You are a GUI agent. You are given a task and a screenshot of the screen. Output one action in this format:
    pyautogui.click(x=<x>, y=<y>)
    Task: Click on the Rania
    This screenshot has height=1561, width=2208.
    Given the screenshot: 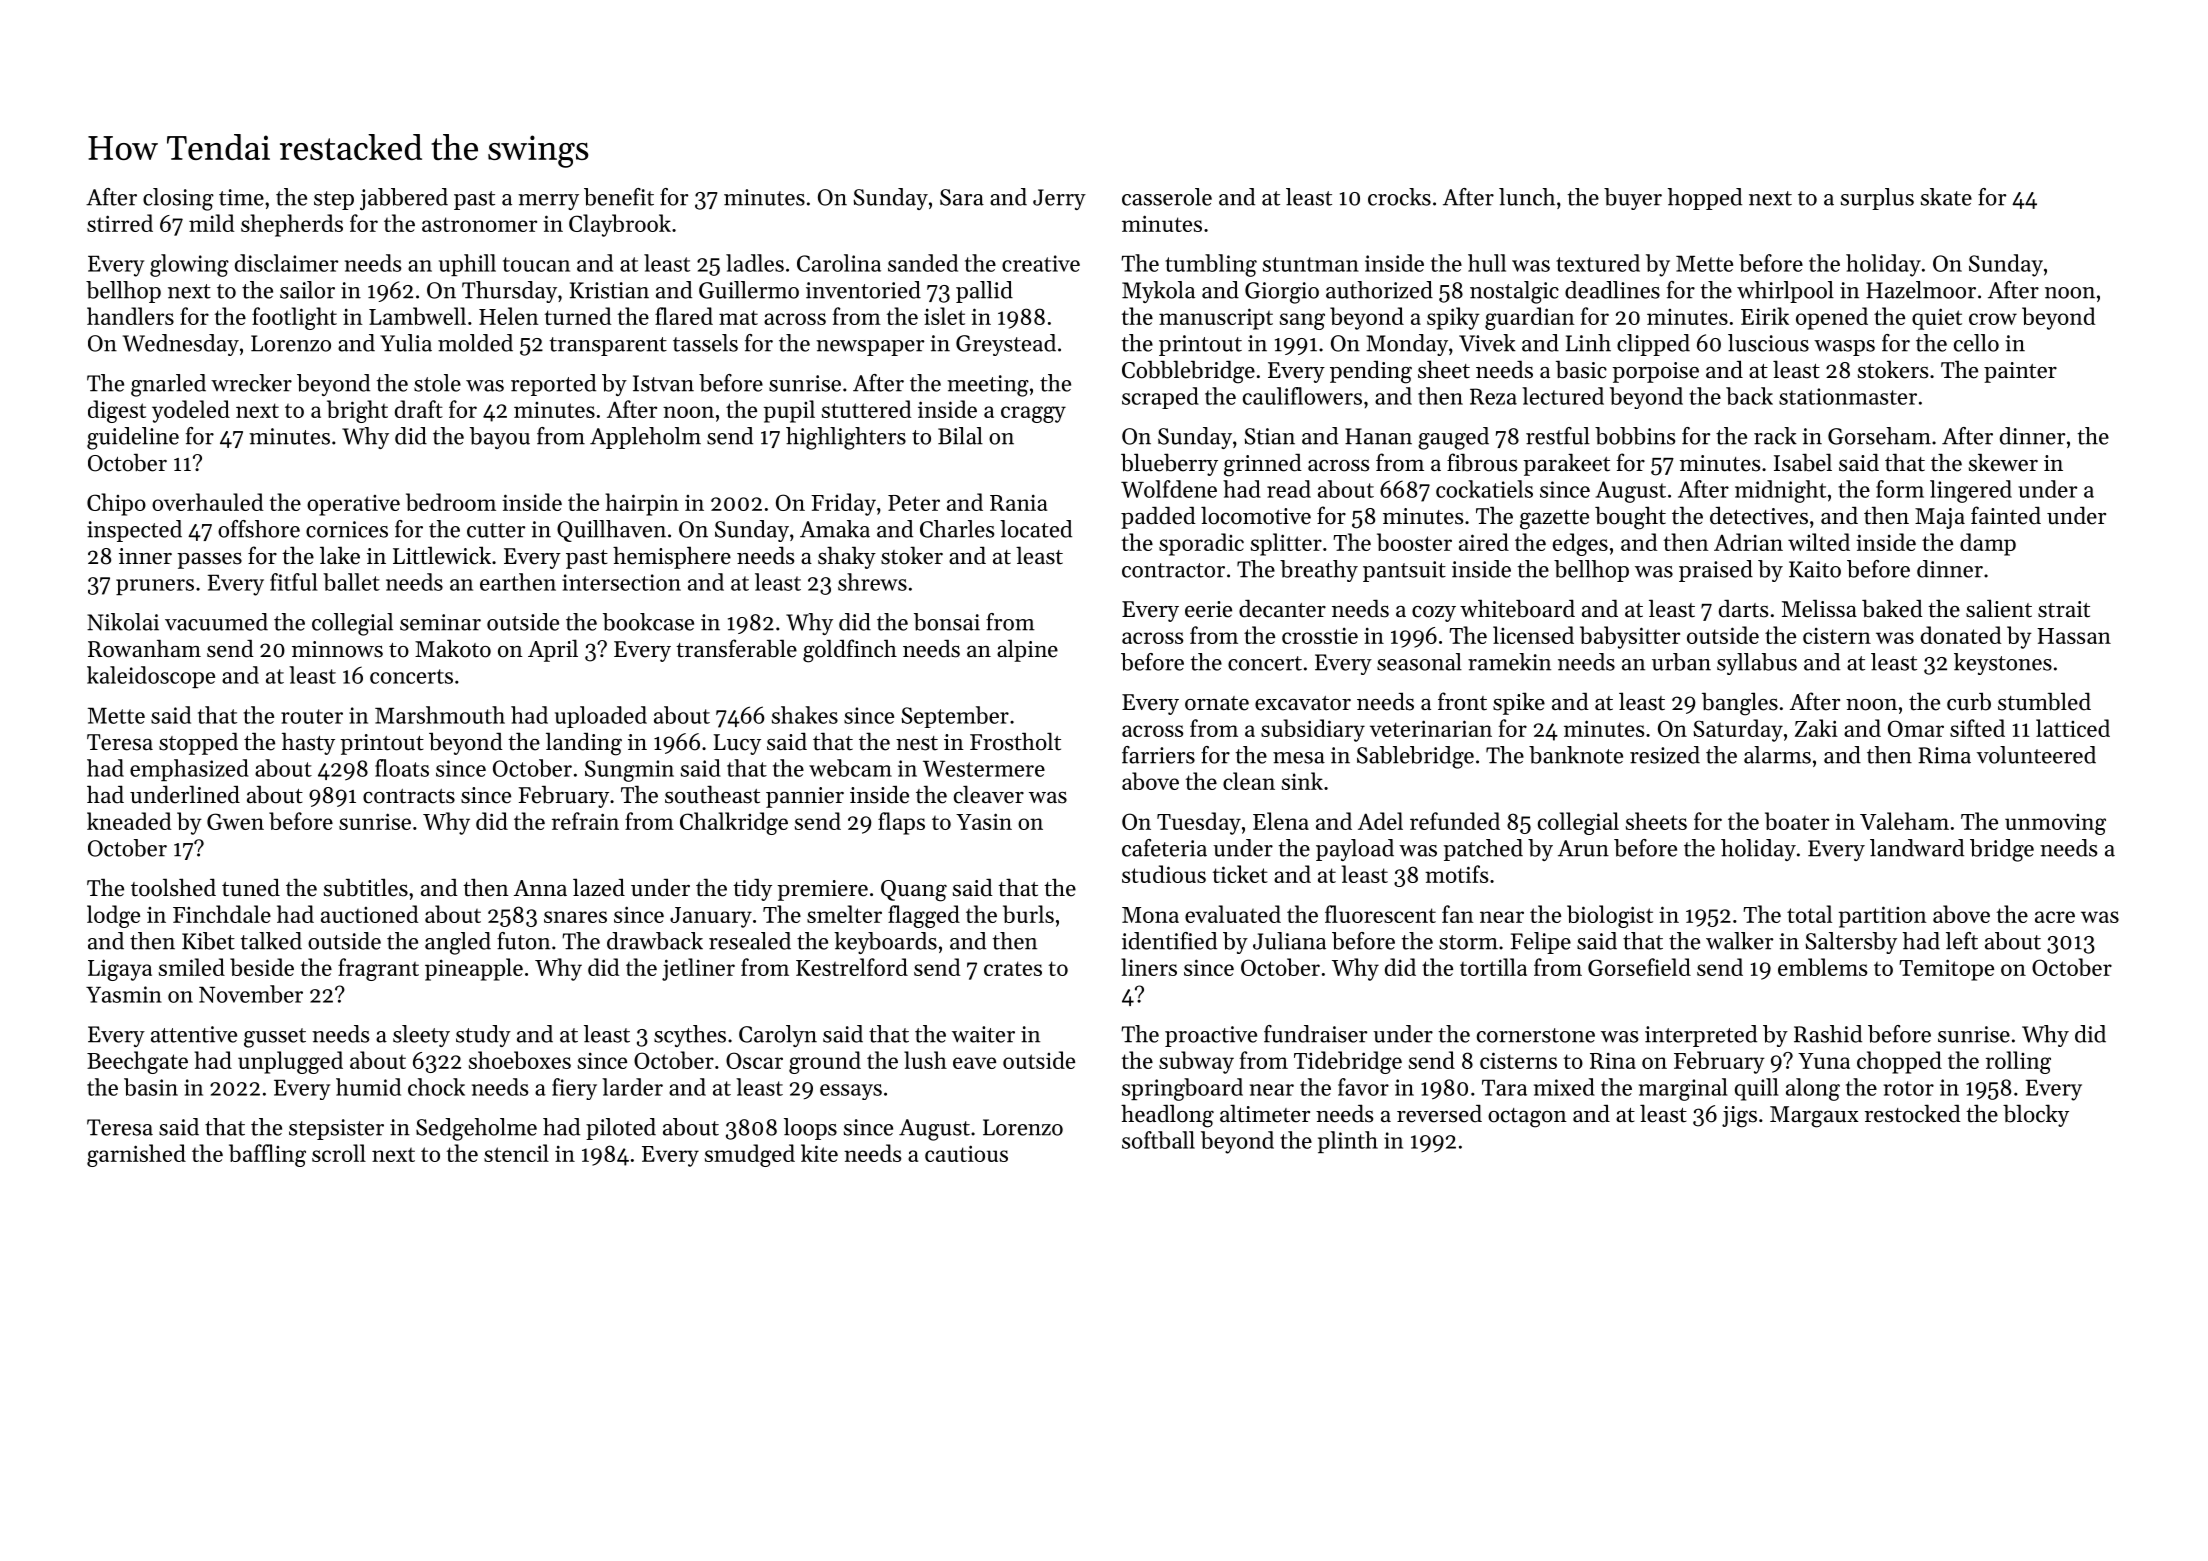 What is the action you would take?
    pyautogui.click(x=1018, y=503)
